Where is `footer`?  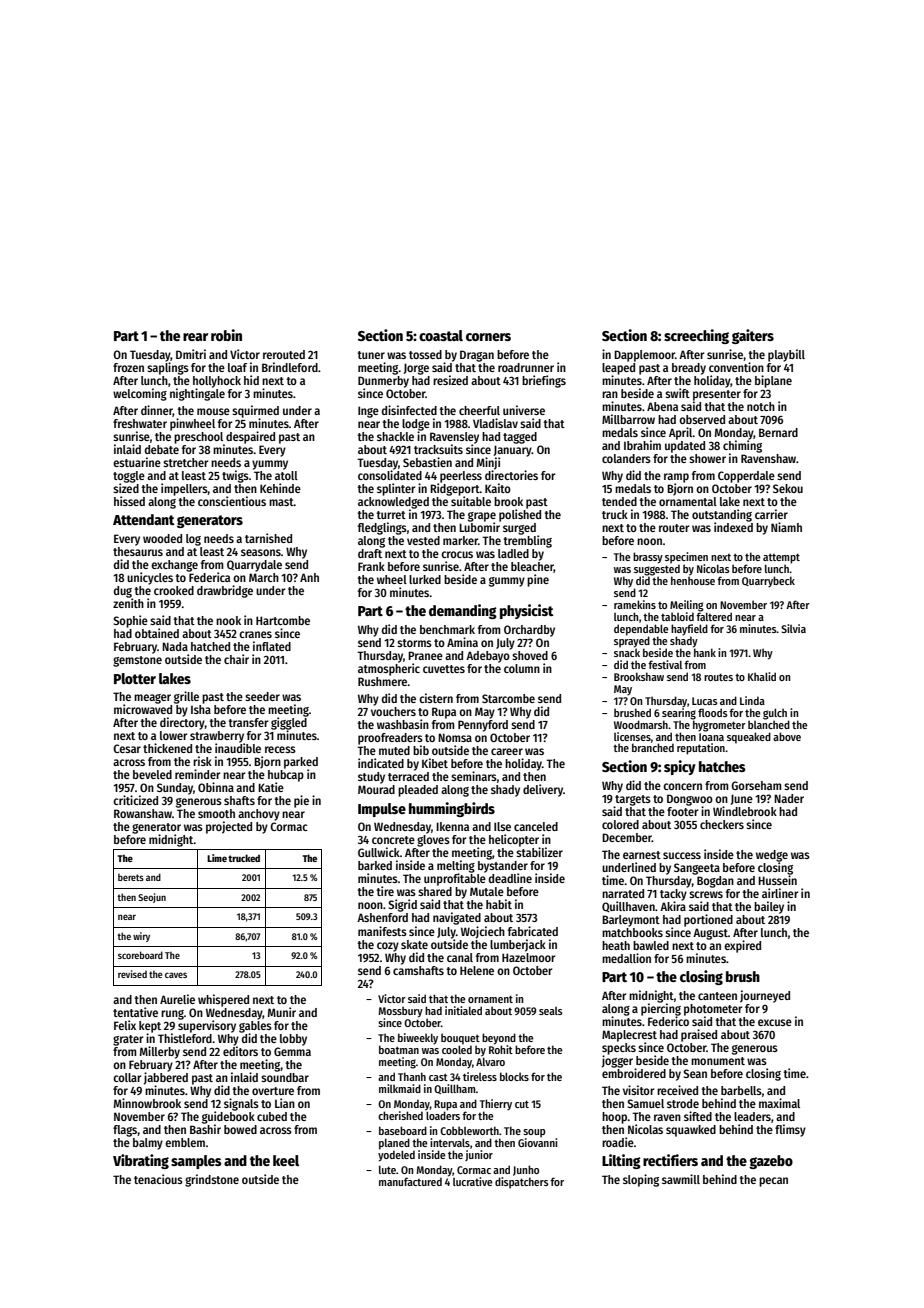
footer is located at coordinates (682, 811).
